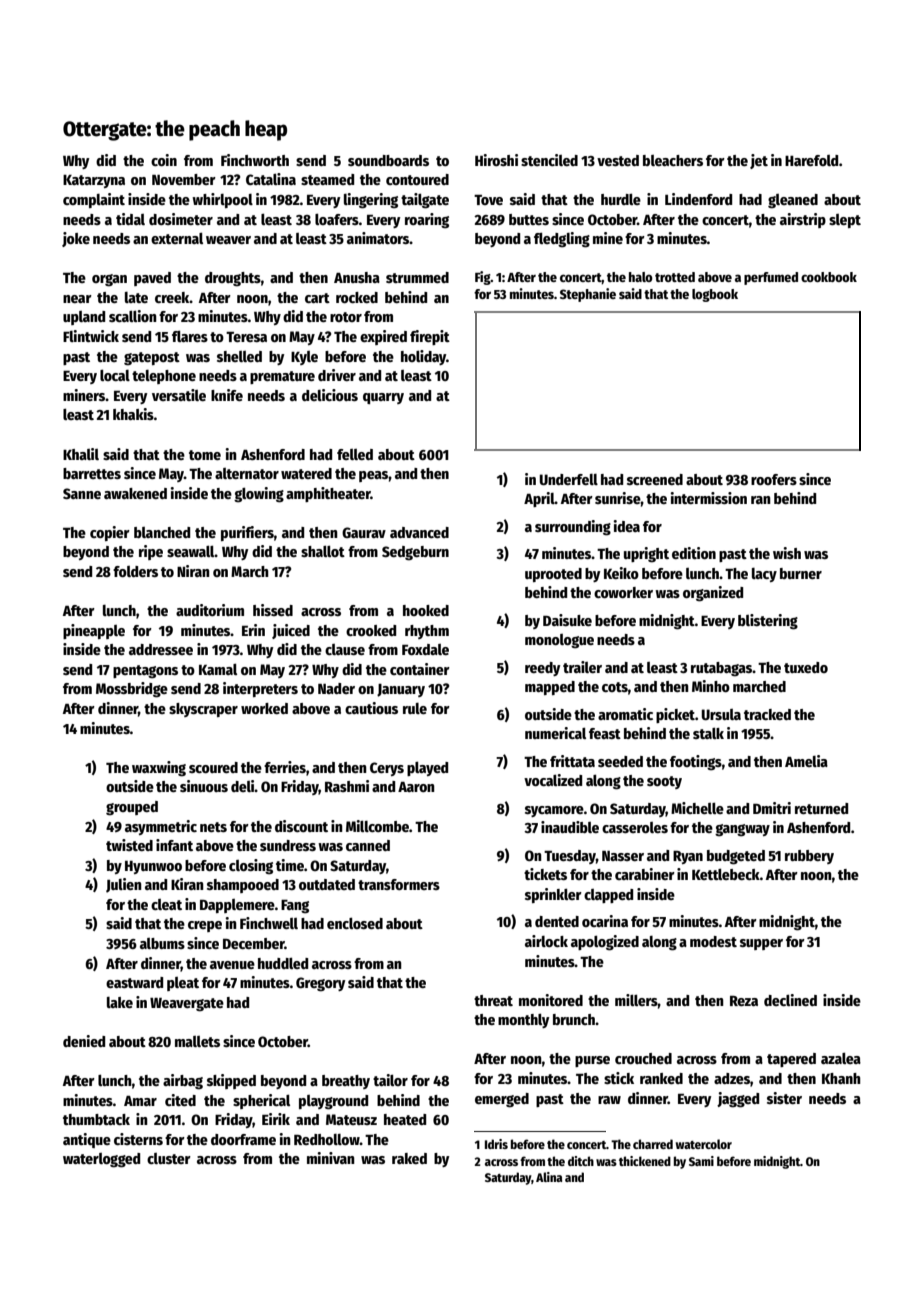  Describe the element at coordinates (673, 160) in the screenshot. I see `bleachers` at that location.
